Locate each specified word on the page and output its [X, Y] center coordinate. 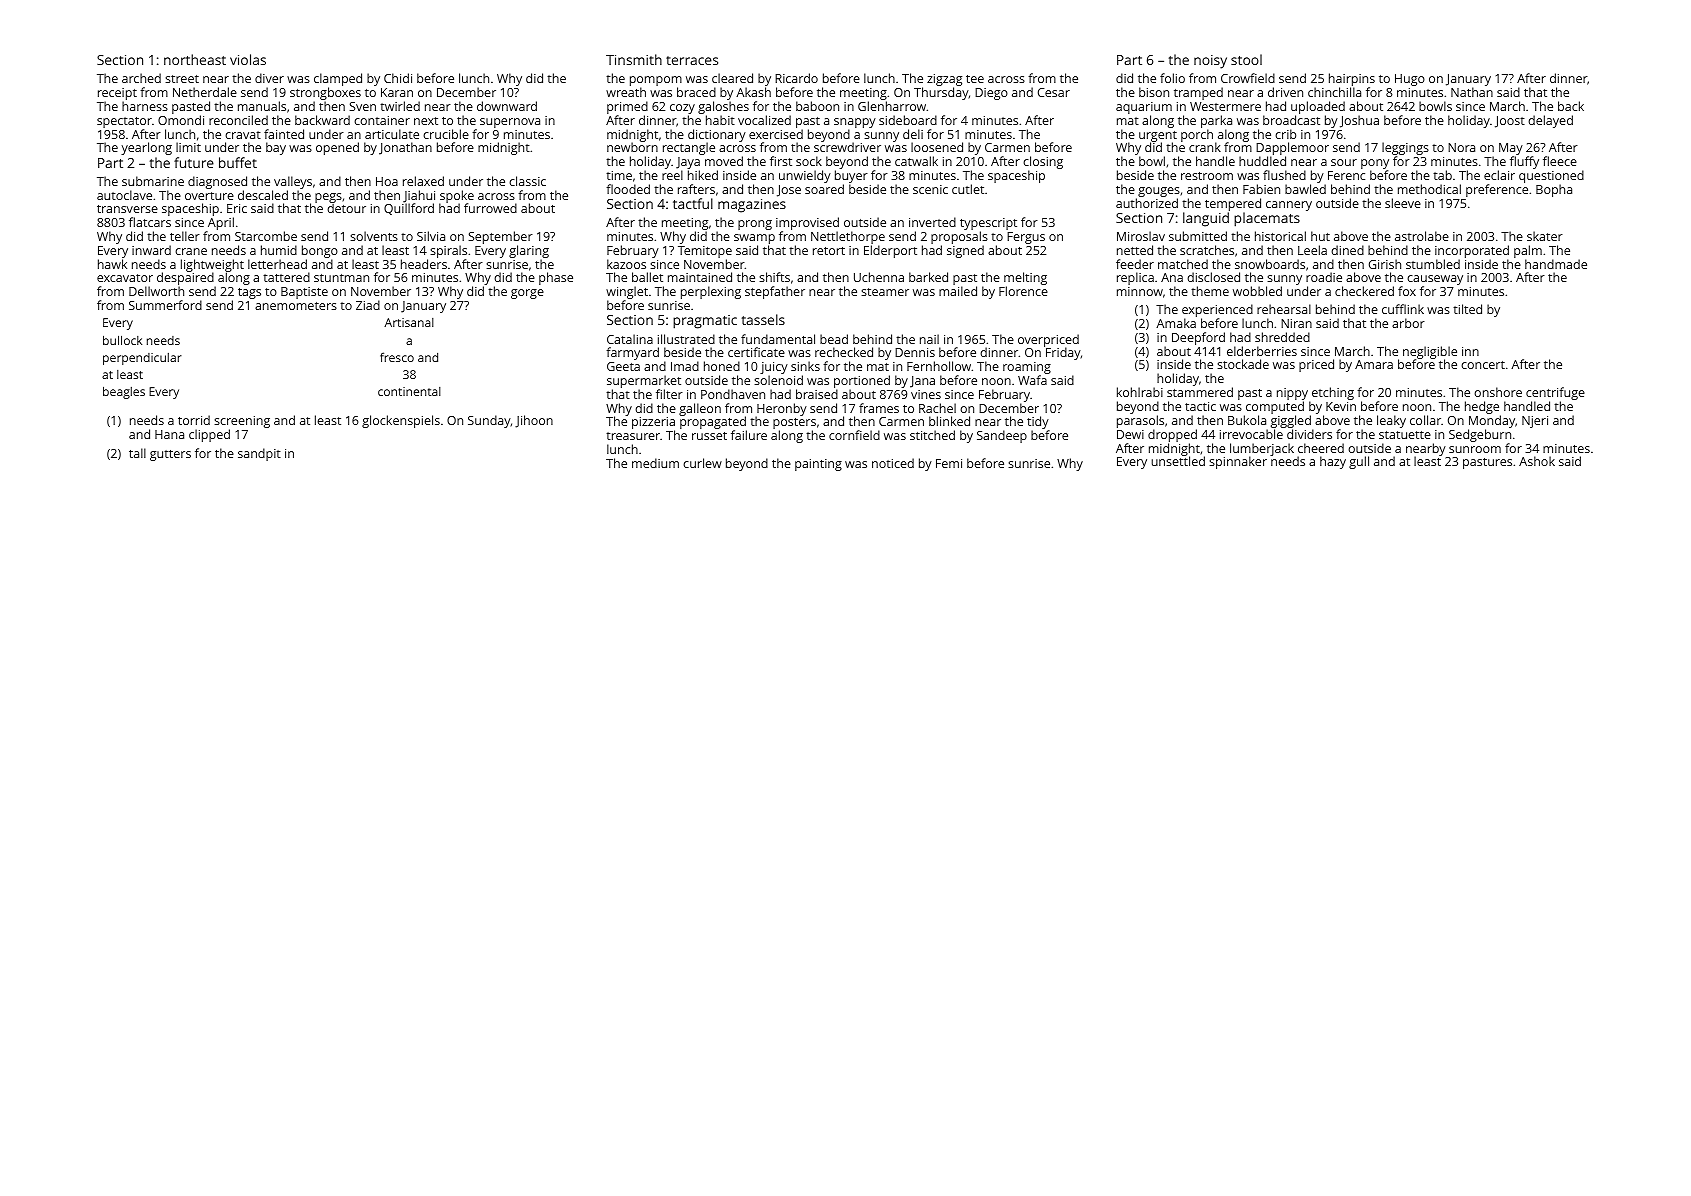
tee [975, 79]
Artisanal [409, 322]
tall [137, 453]
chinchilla [1334, 92]
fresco [397, 357]
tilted [1467, 309]
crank [1205, 147]
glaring [529, 251]
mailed [958, 291]
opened [337, 148]
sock [809, 161]
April [221, 224]
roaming [1027, 368]
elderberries [1262, 351]
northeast [195, 59]
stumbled [1433, 264]
